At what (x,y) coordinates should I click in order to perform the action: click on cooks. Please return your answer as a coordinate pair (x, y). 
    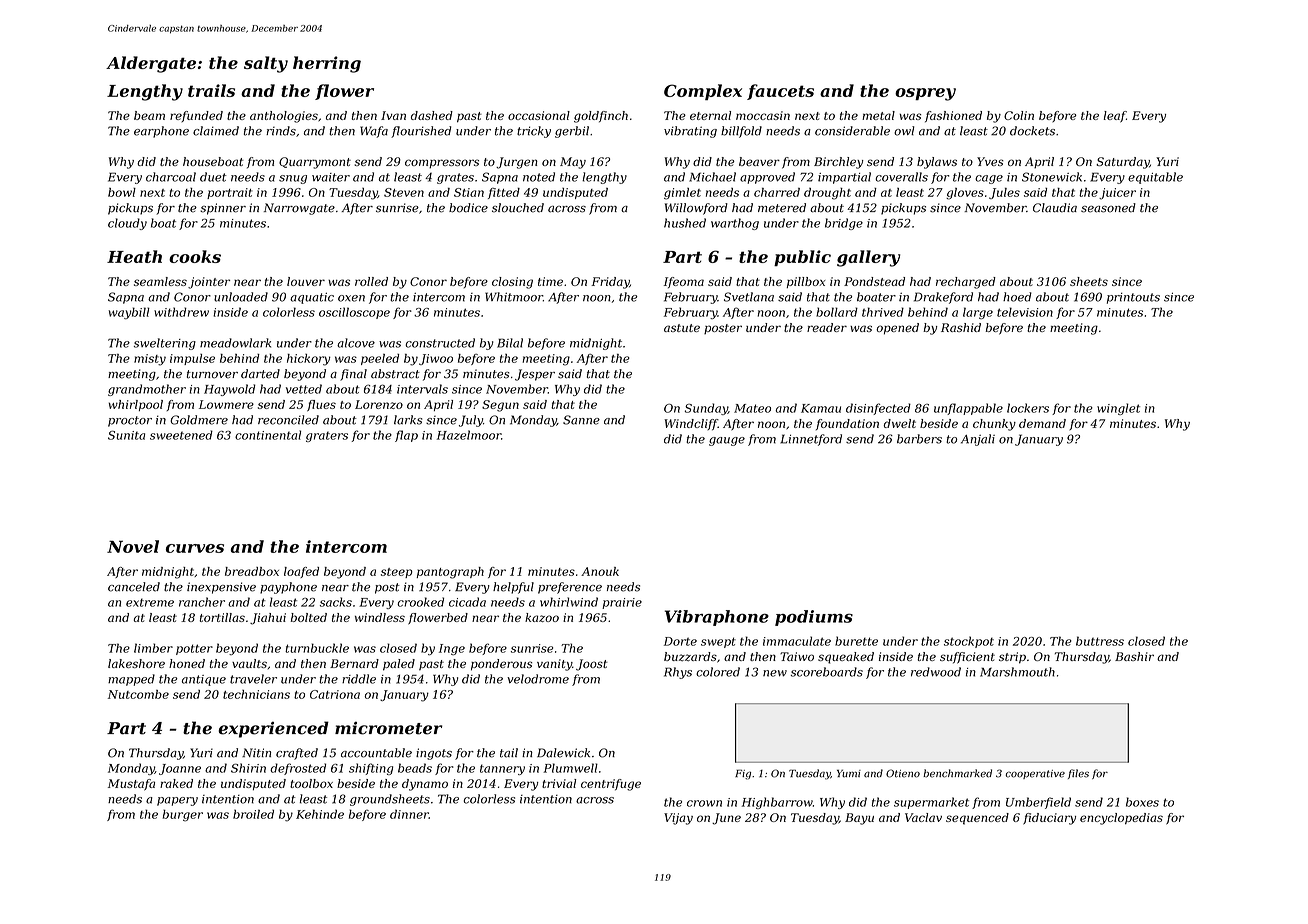
    Looking at the image, I should click on (195, 256).
